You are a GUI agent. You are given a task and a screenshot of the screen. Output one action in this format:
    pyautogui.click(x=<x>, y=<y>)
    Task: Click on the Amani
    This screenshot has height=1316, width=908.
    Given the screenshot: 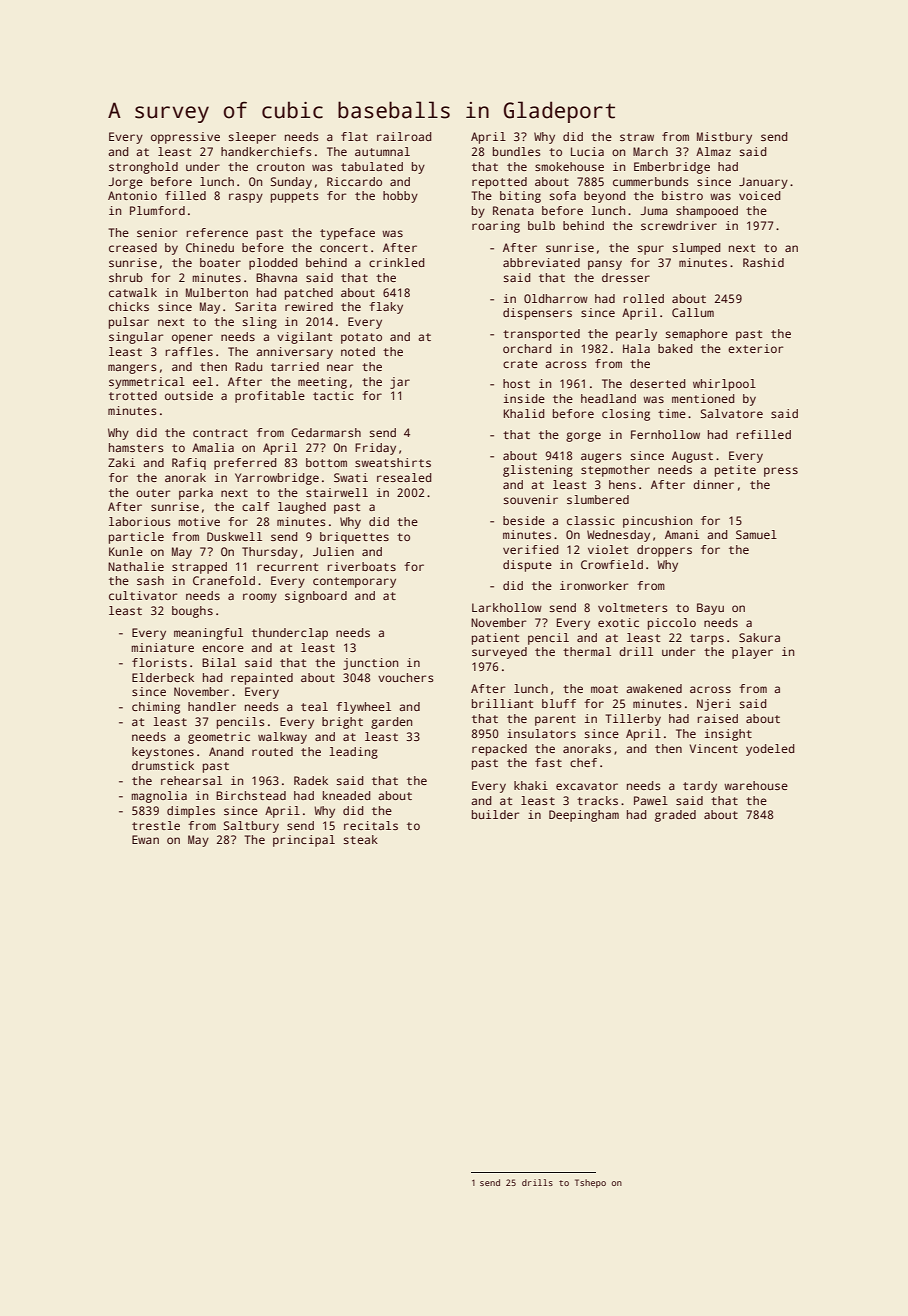 What is the action you would take?
    pyautogui.click(x=682, y=534)
